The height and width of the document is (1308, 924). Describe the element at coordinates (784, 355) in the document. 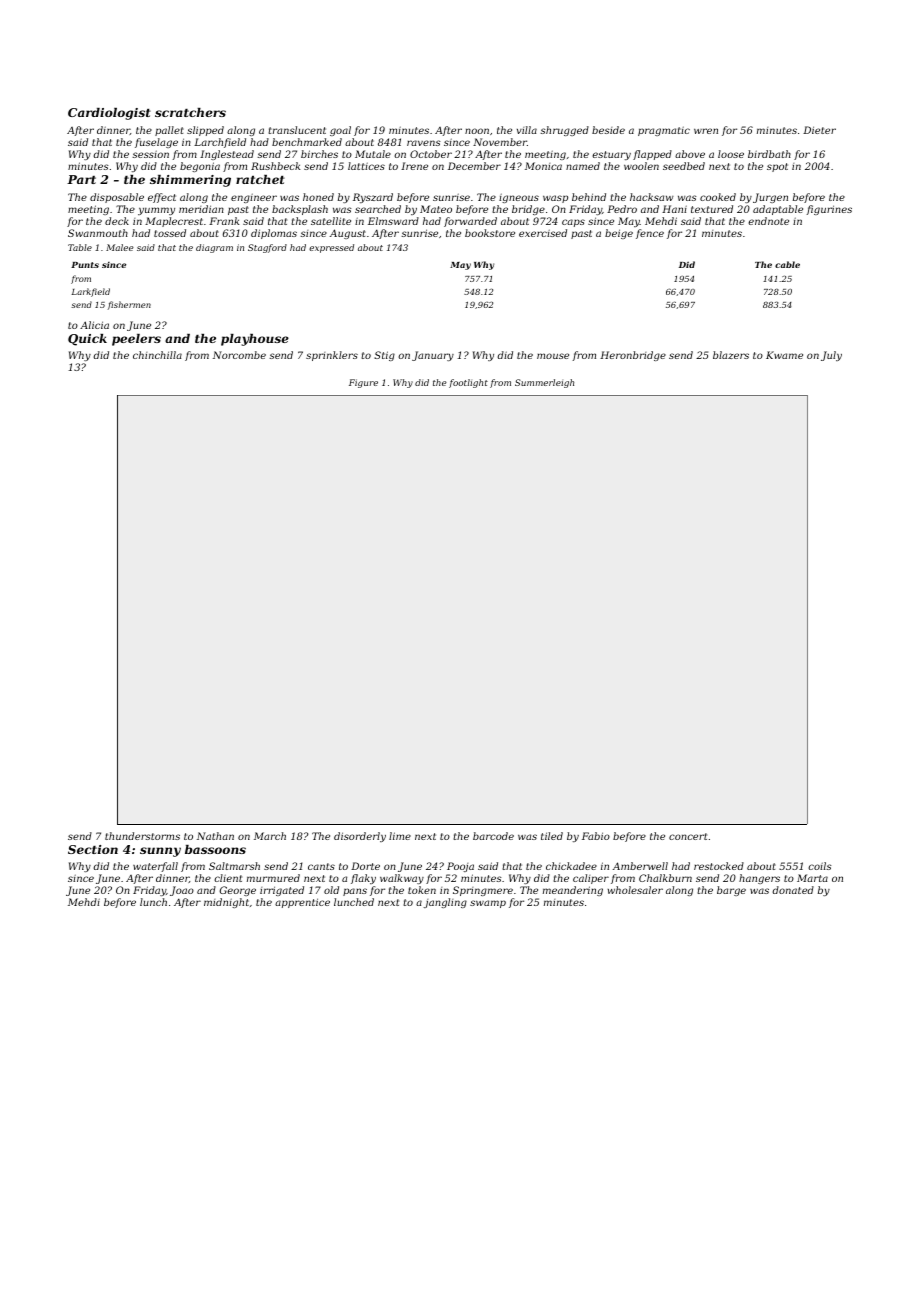

I see `Kwame` at that location.
